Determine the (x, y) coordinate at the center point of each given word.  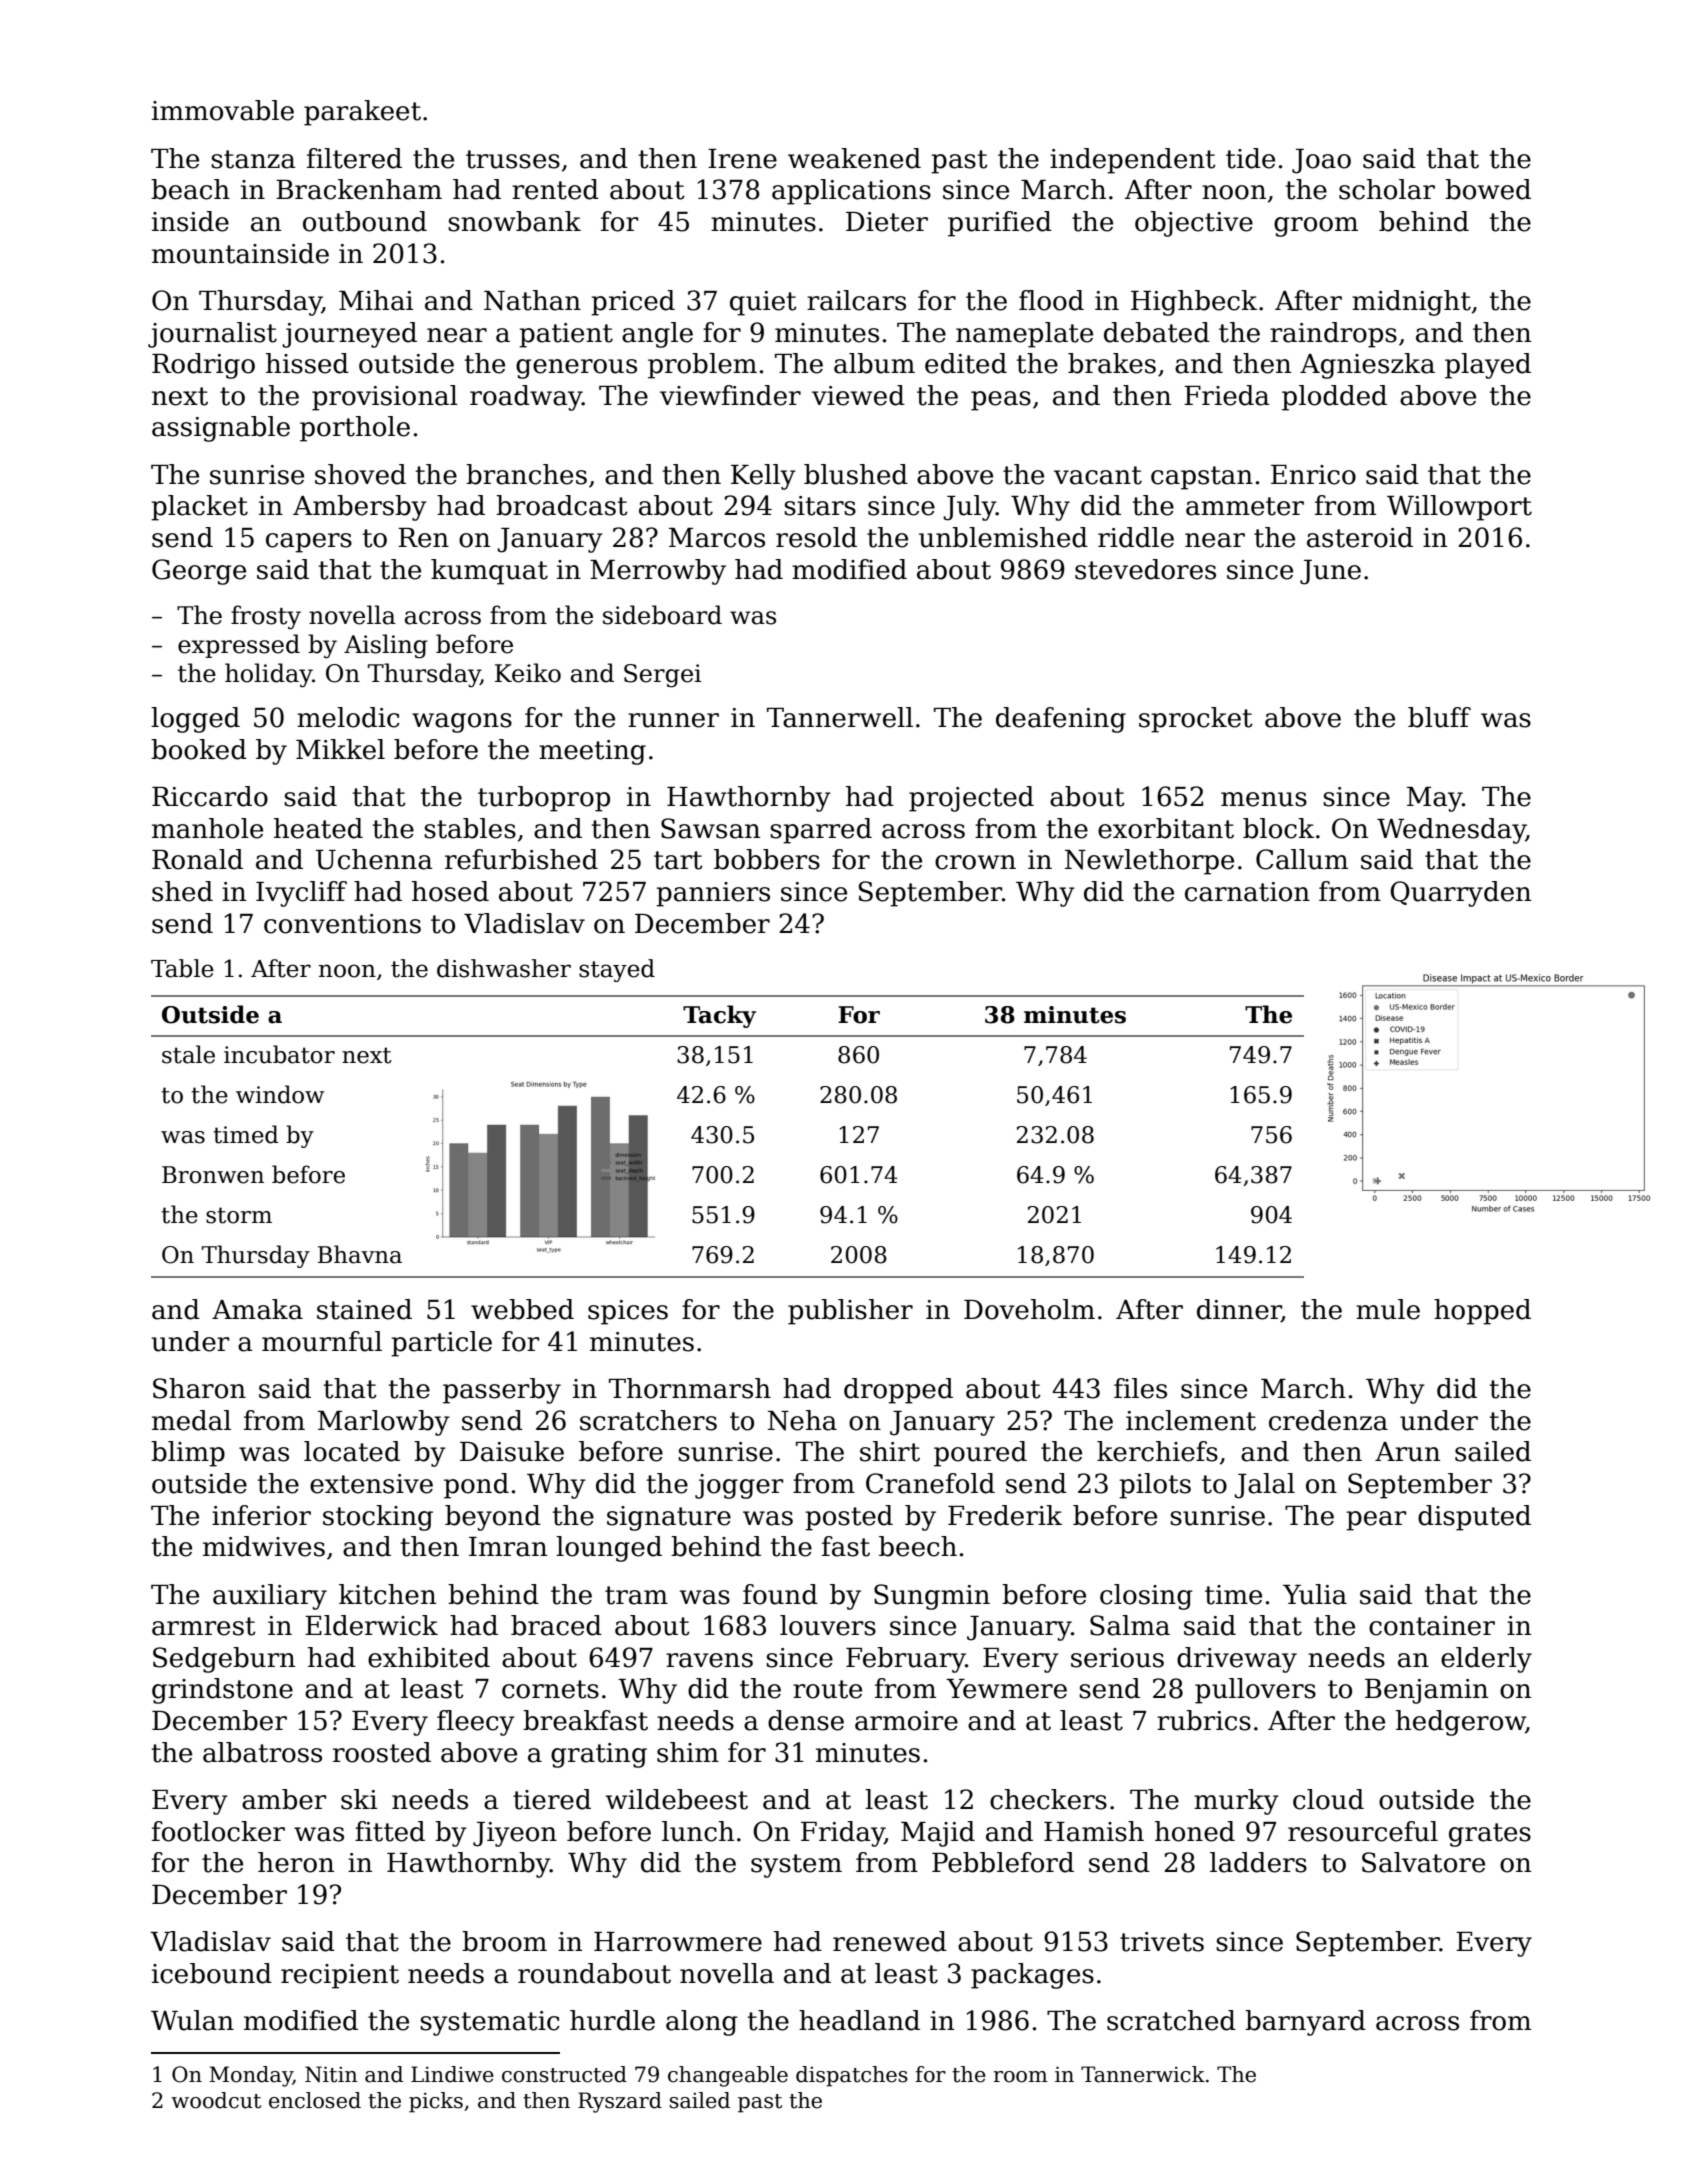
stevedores (1145, 569)
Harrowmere (678, 1942)
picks (436, 2102)
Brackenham (359, 189)
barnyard (1305, 2023)
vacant (1098, 475)
